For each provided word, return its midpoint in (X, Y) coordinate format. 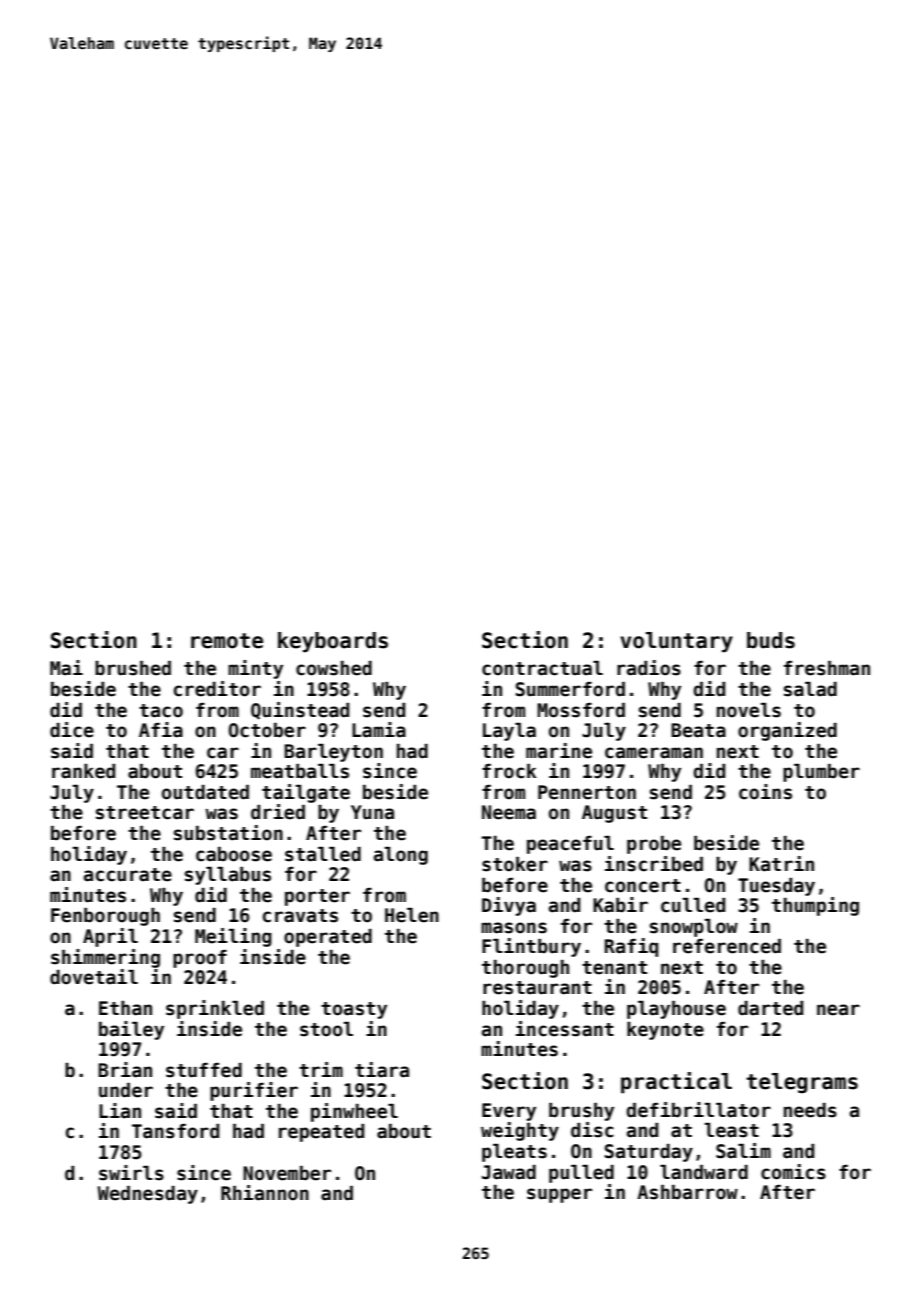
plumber (821, 773)
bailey (131, 1030)
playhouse (676, 1010)
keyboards (333, 642)
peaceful (570, 845)
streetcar (145, 813)
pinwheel (354, 1112)
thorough (525, 969)
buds (771, 640)
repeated (321, 1133)
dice (72, 730)
